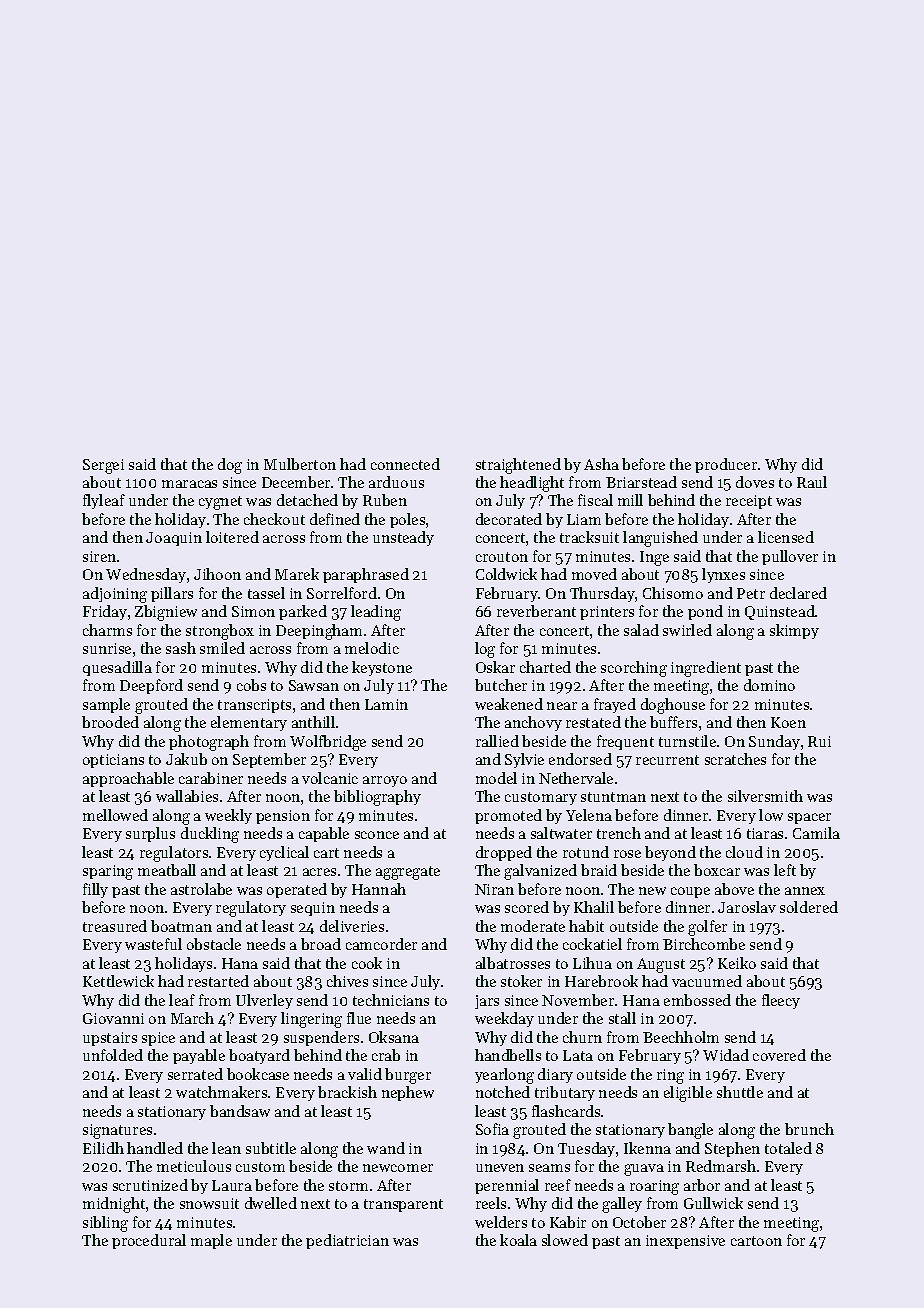  Describe the element at coordinates (95, 890) in the screenshot. I see `filly` at that location.
